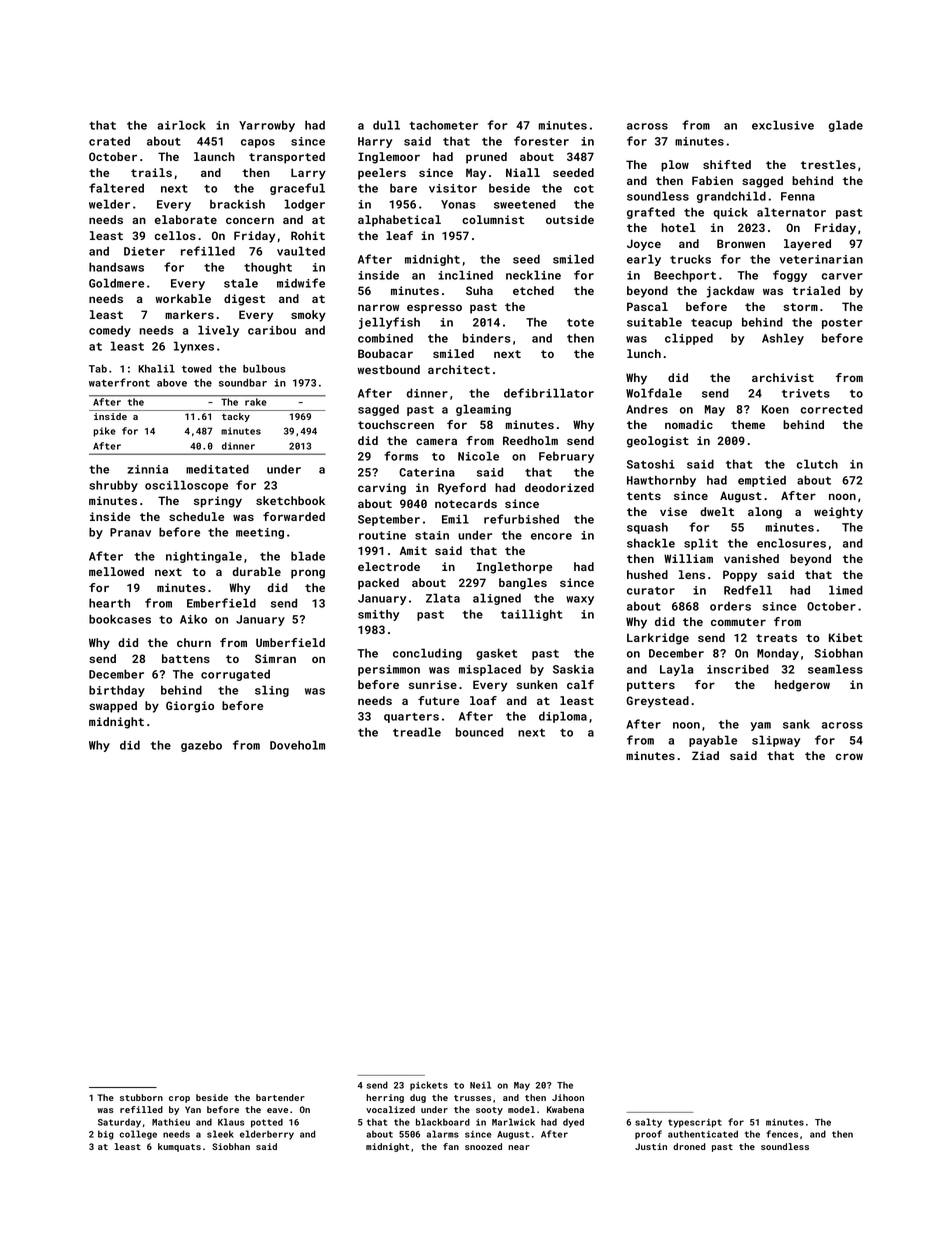  Describe the element at coordinates (204, 557) in the screenshot. I see `nightingale` at that location.
